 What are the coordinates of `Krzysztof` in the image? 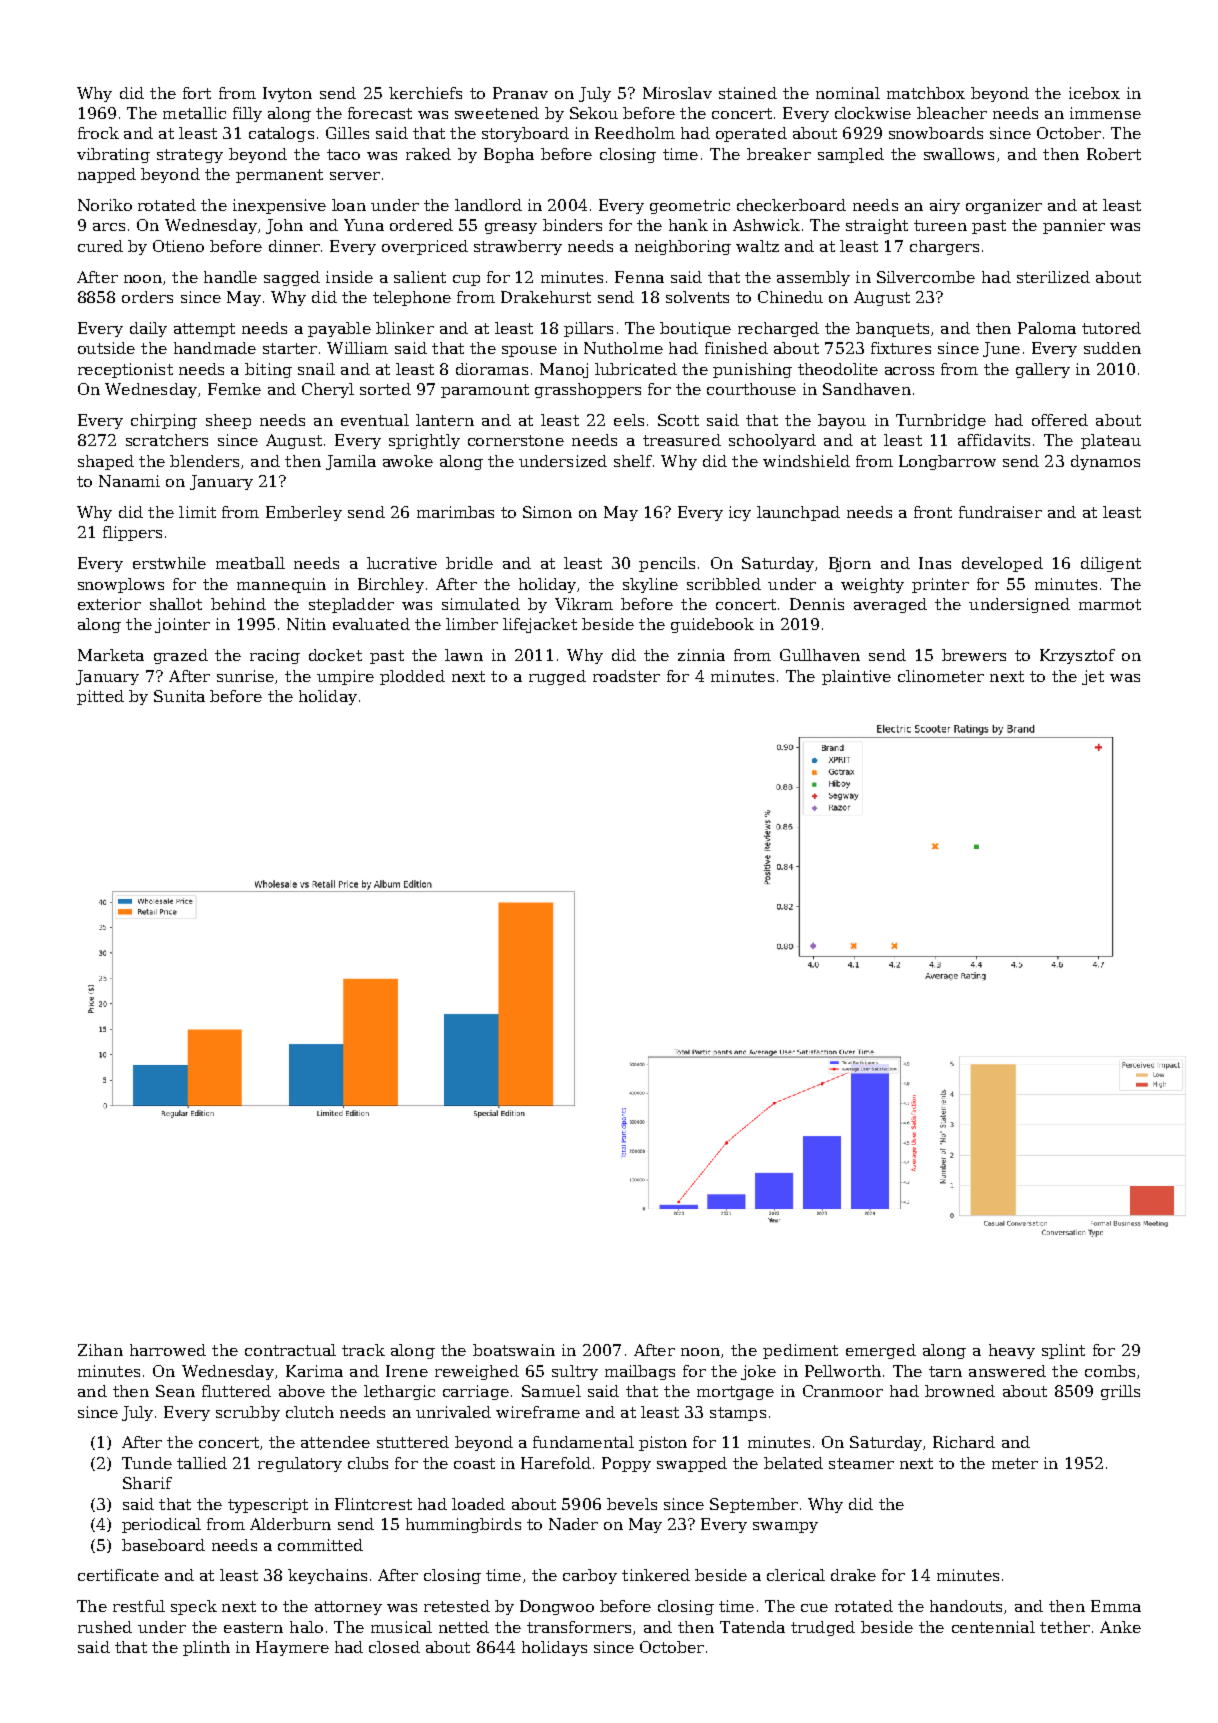 It's located at (1077, 656).
